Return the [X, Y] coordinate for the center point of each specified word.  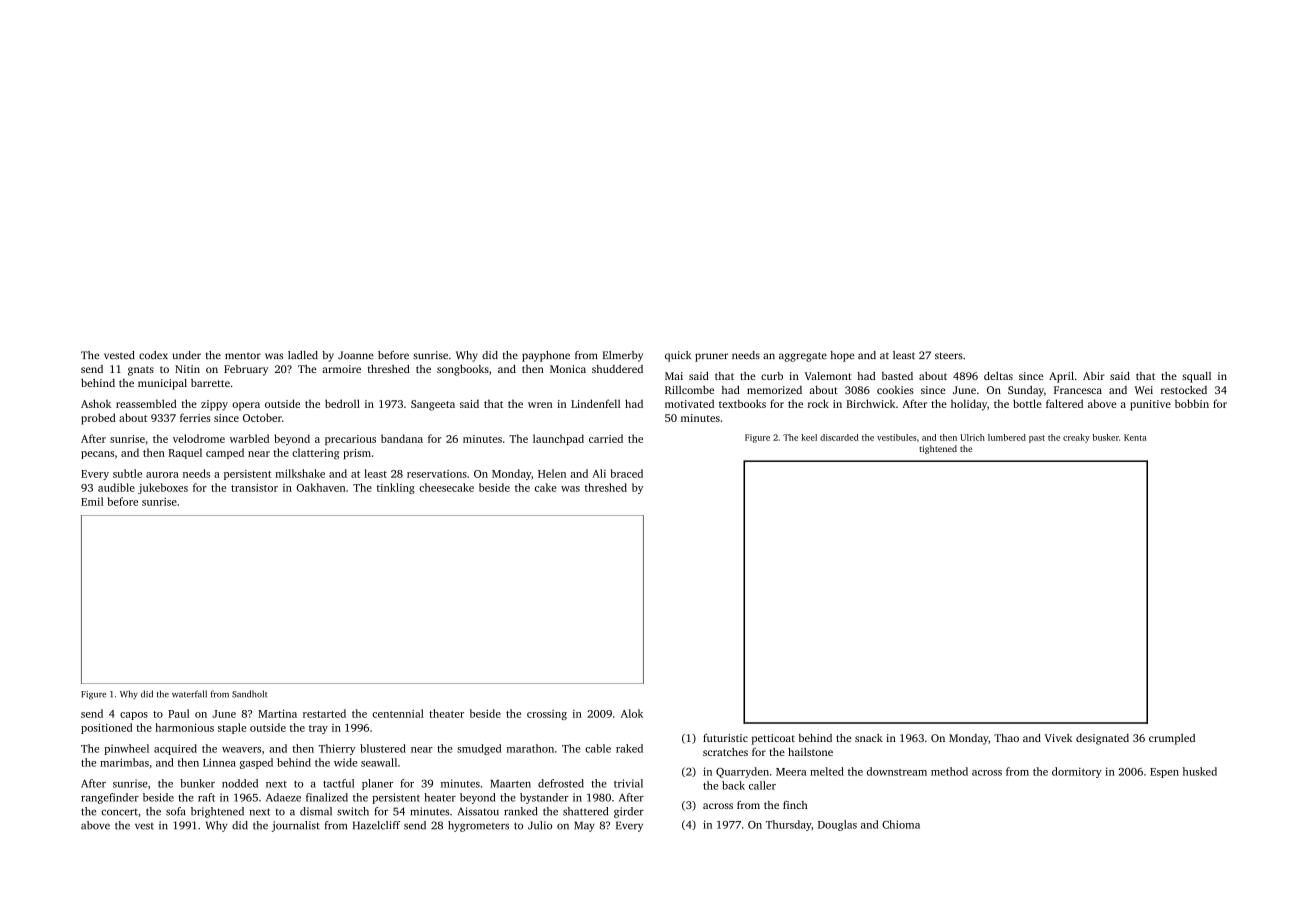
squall [1196, 377]
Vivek [1058, 738]
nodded [240, 783]
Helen [552, 473]
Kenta [1135, 437]
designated [1102, 739]
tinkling [396, 488]
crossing [547, 715]
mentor [243, 355]
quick [678, 356]
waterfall [189, 694]
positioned [107, 728]
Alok [632, 713]
